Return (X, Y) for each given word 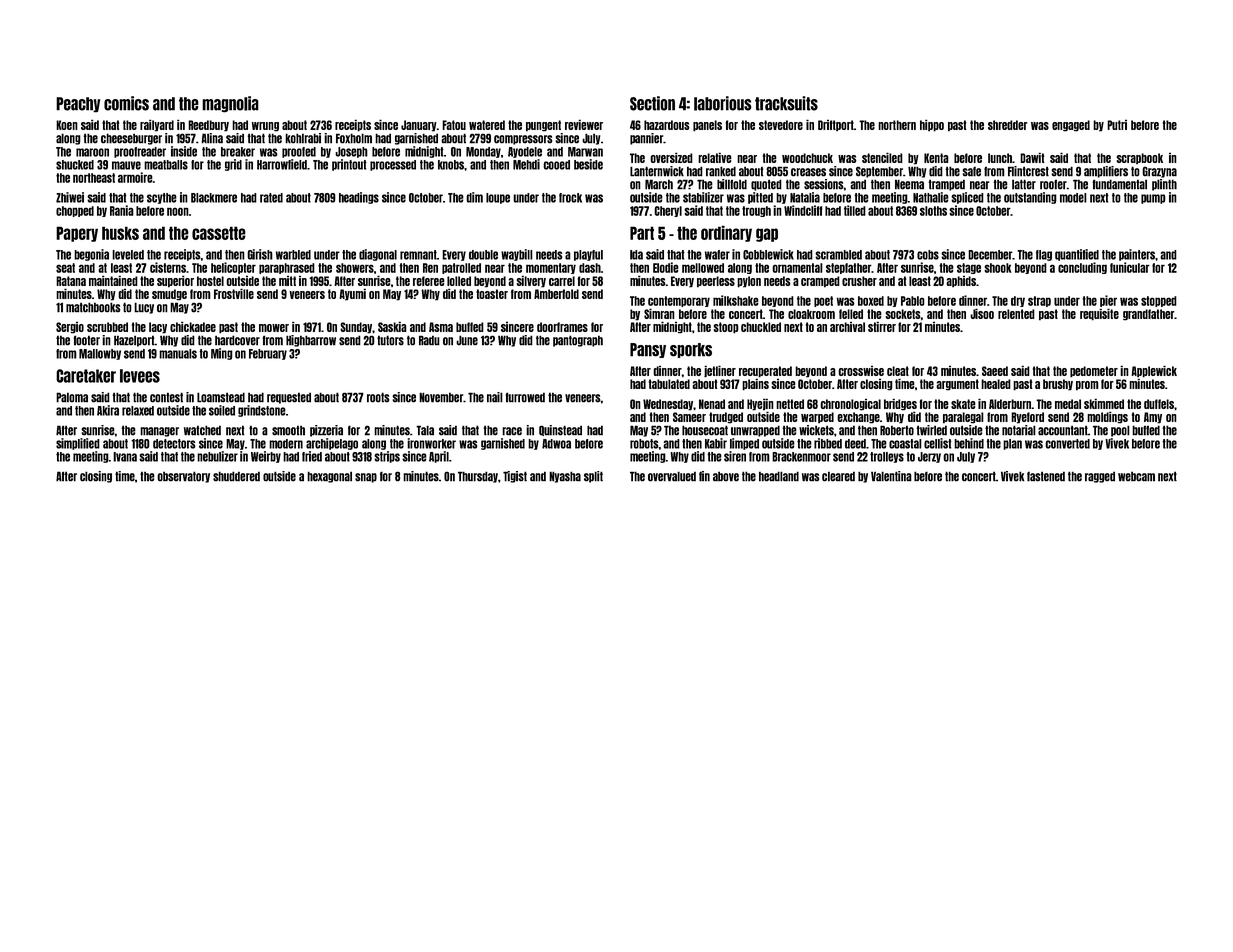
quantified (1077, 255)
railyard (157, 125)
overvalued (672, 476)
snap (366, 478)
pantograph (578, 341)
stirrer (882, 326)
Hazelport (134, 341)
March (659, 184)
